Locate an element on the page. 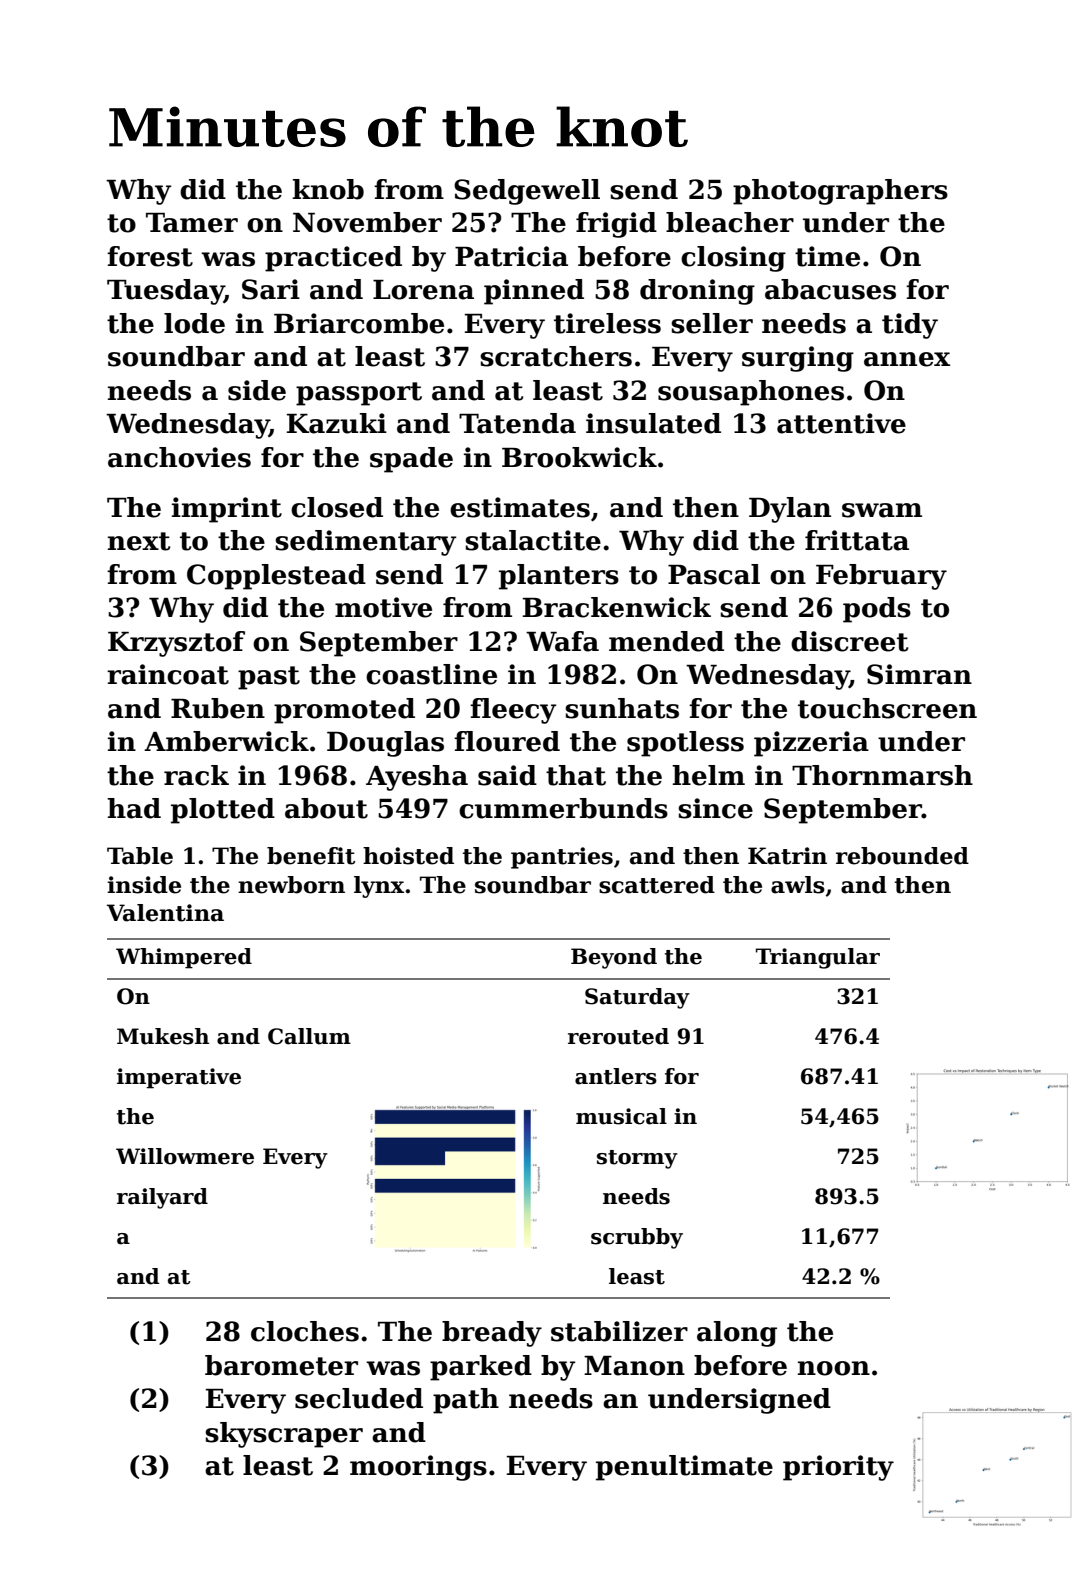 The image size is (1092, 1582). Sedgewell is located at coordinates (527, 192).
